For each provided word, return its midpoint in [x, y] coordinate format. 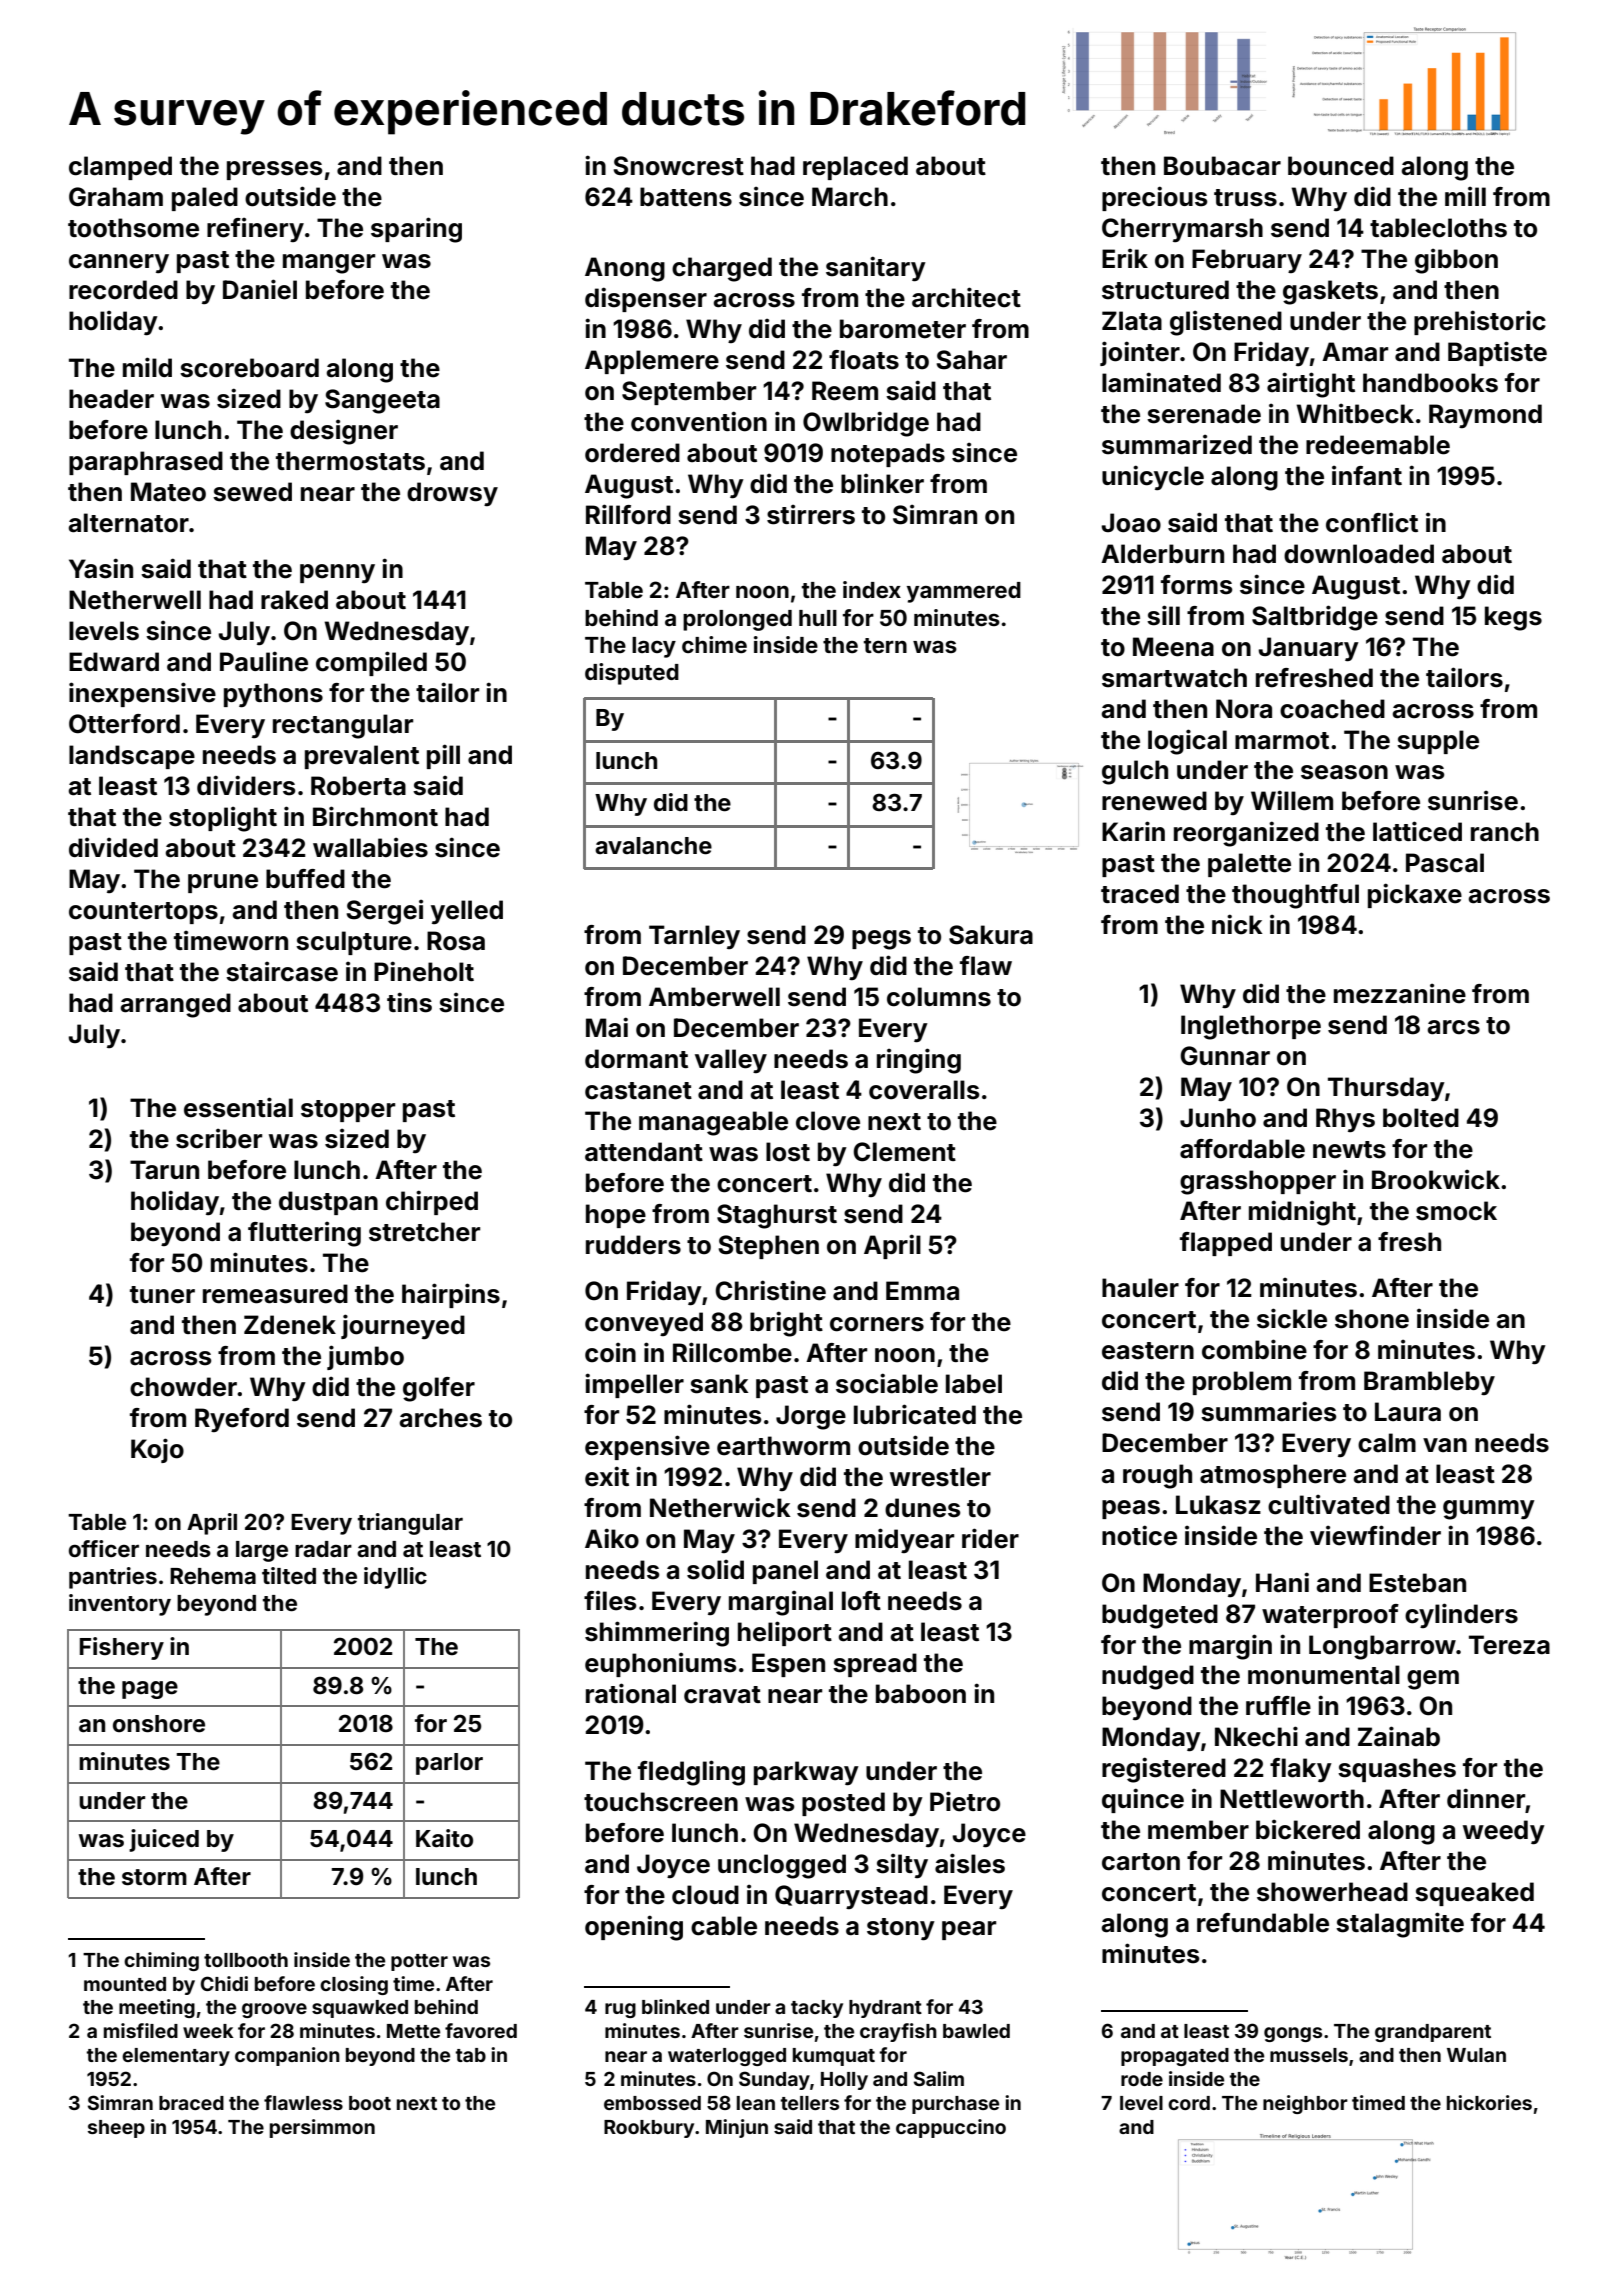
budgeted [1160, 1616]
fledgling [691, 1773]
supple [1438, 742]
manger [329, 264]
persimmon [322, 2128]
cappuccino [951, 2128]
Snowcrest [678, 166]
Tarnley [694, 937]
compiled [371, 663]
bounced [1341, 166]
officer [104, 1548]
